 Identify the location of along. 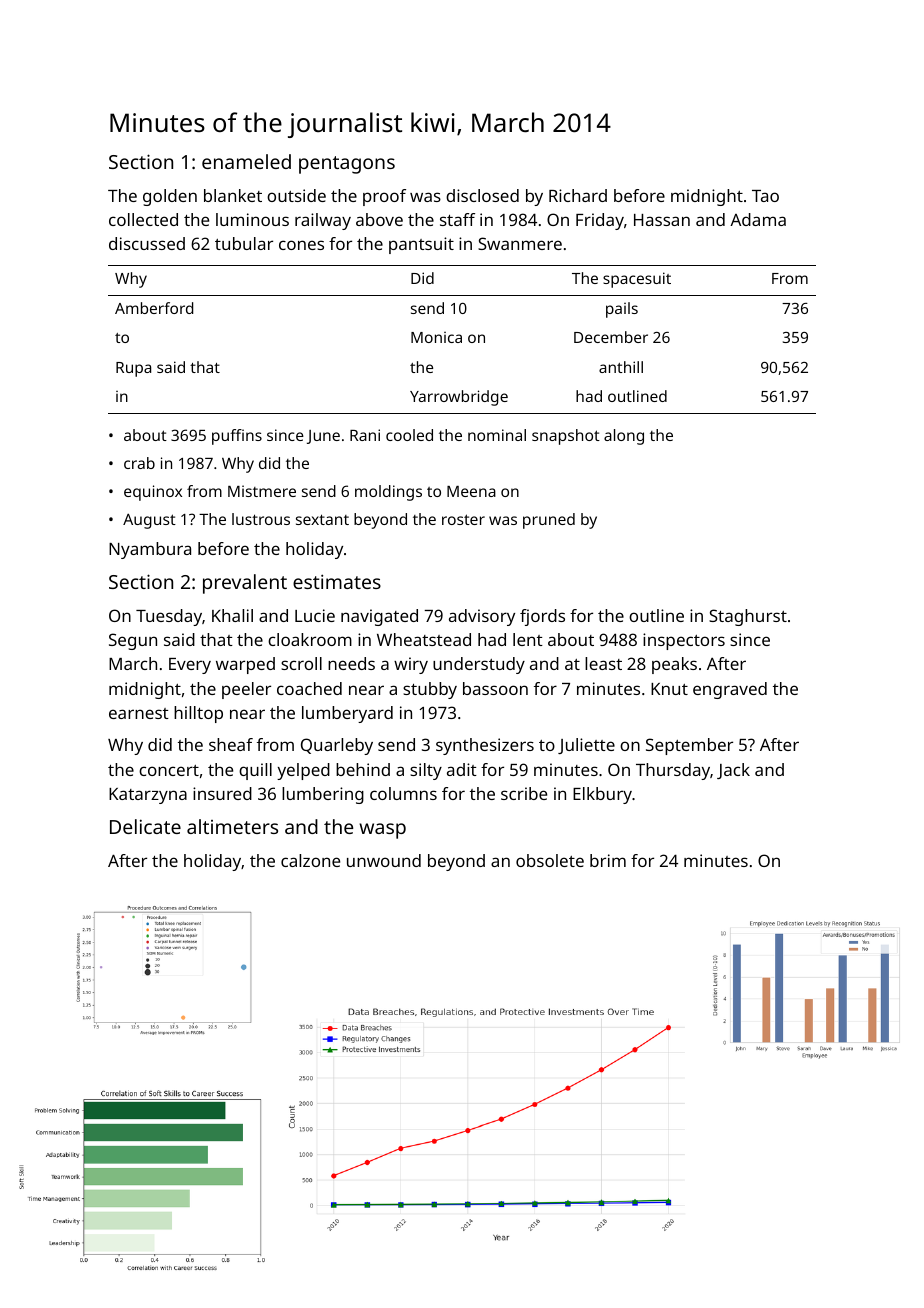
(624, 437).
